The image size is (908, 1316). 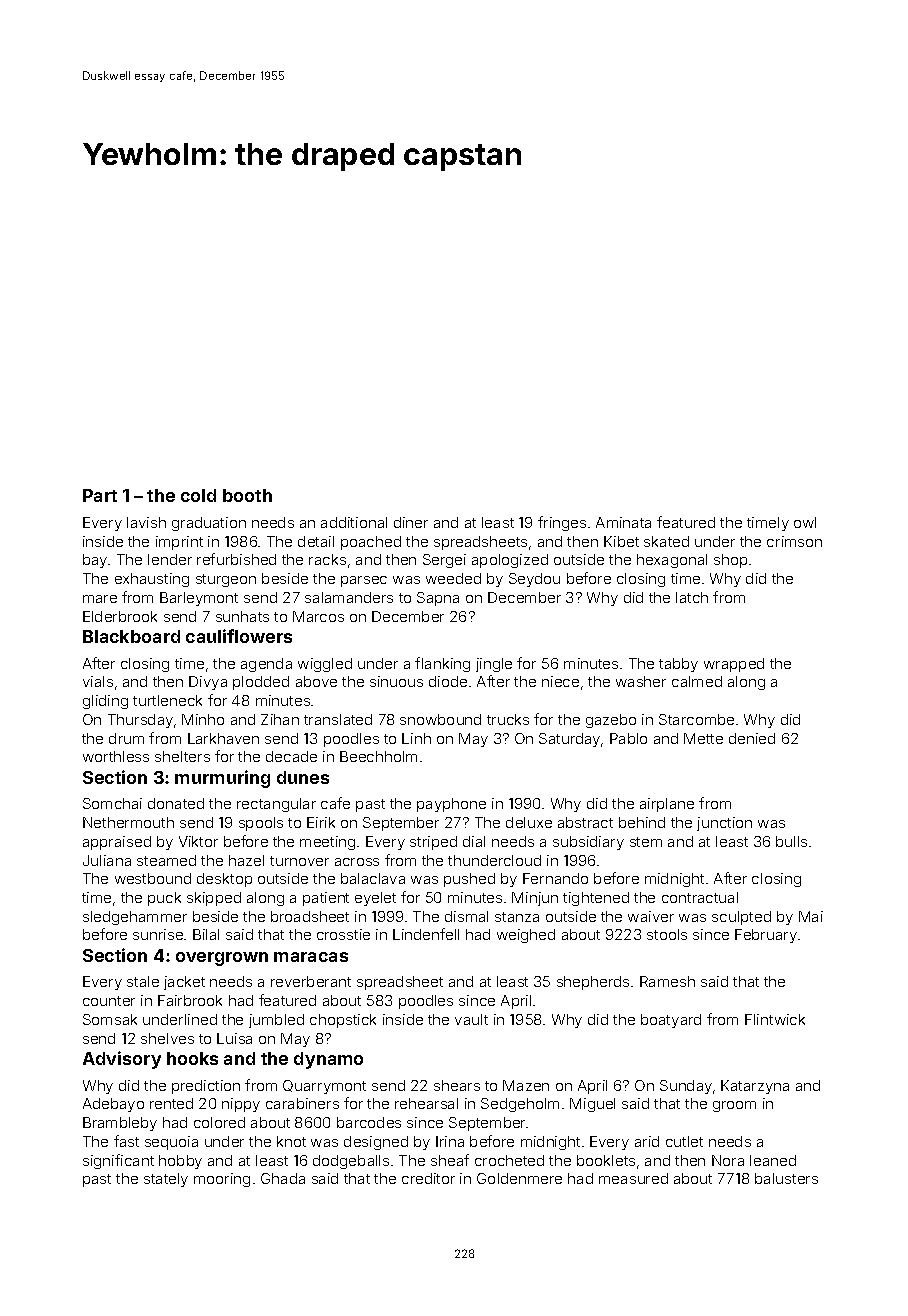 I want to click on weighed, so click(x=526, y=936).
